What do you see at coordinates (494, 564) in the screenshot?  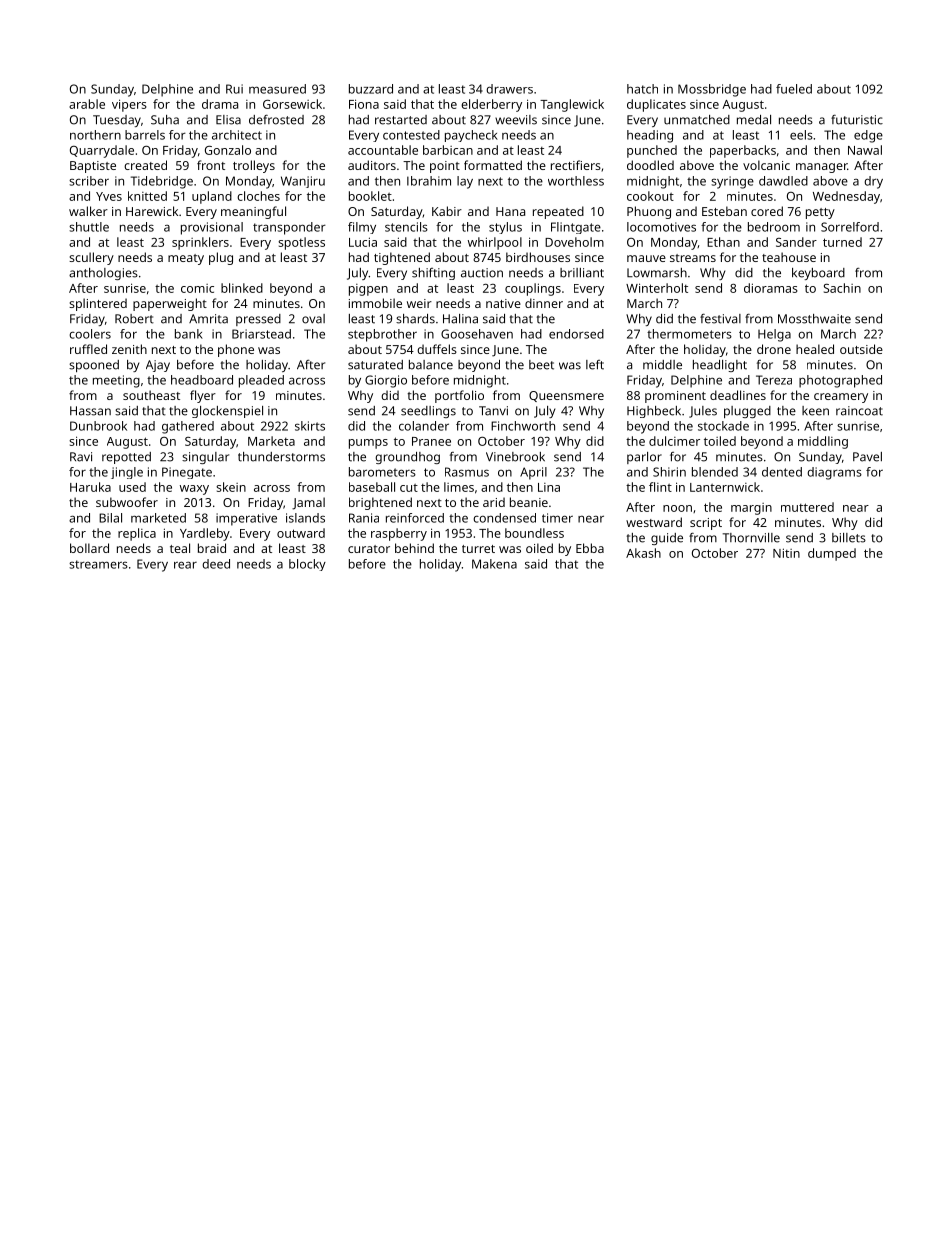 I see `Makena` at bounding box center [494, 564].
